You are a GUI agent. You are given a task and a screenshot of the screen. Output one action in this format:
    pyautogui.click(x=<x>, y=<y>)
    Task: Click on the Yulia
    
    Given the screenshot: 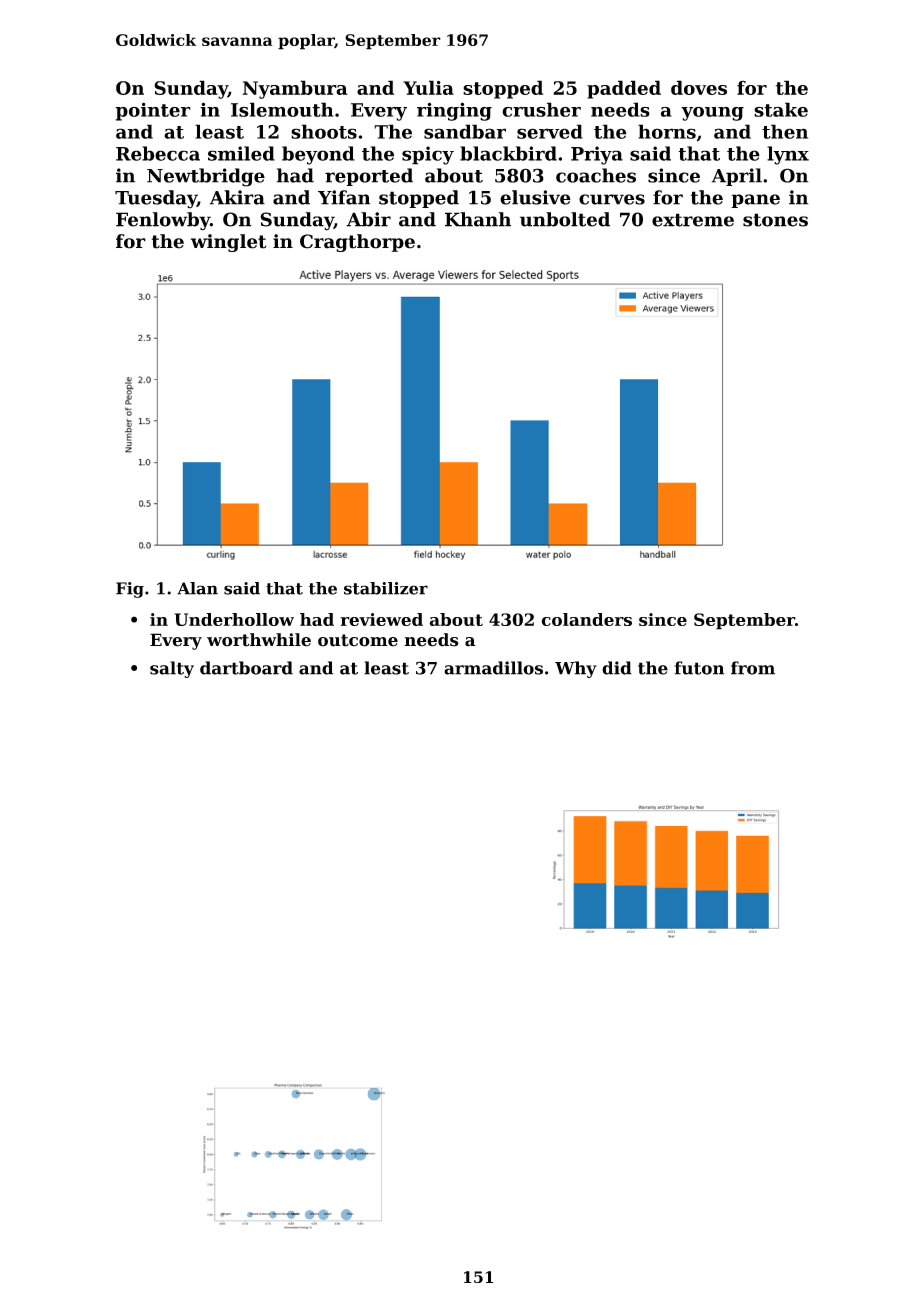 What is the action you would take?
    pyautogui.click(x=428, y=87)
